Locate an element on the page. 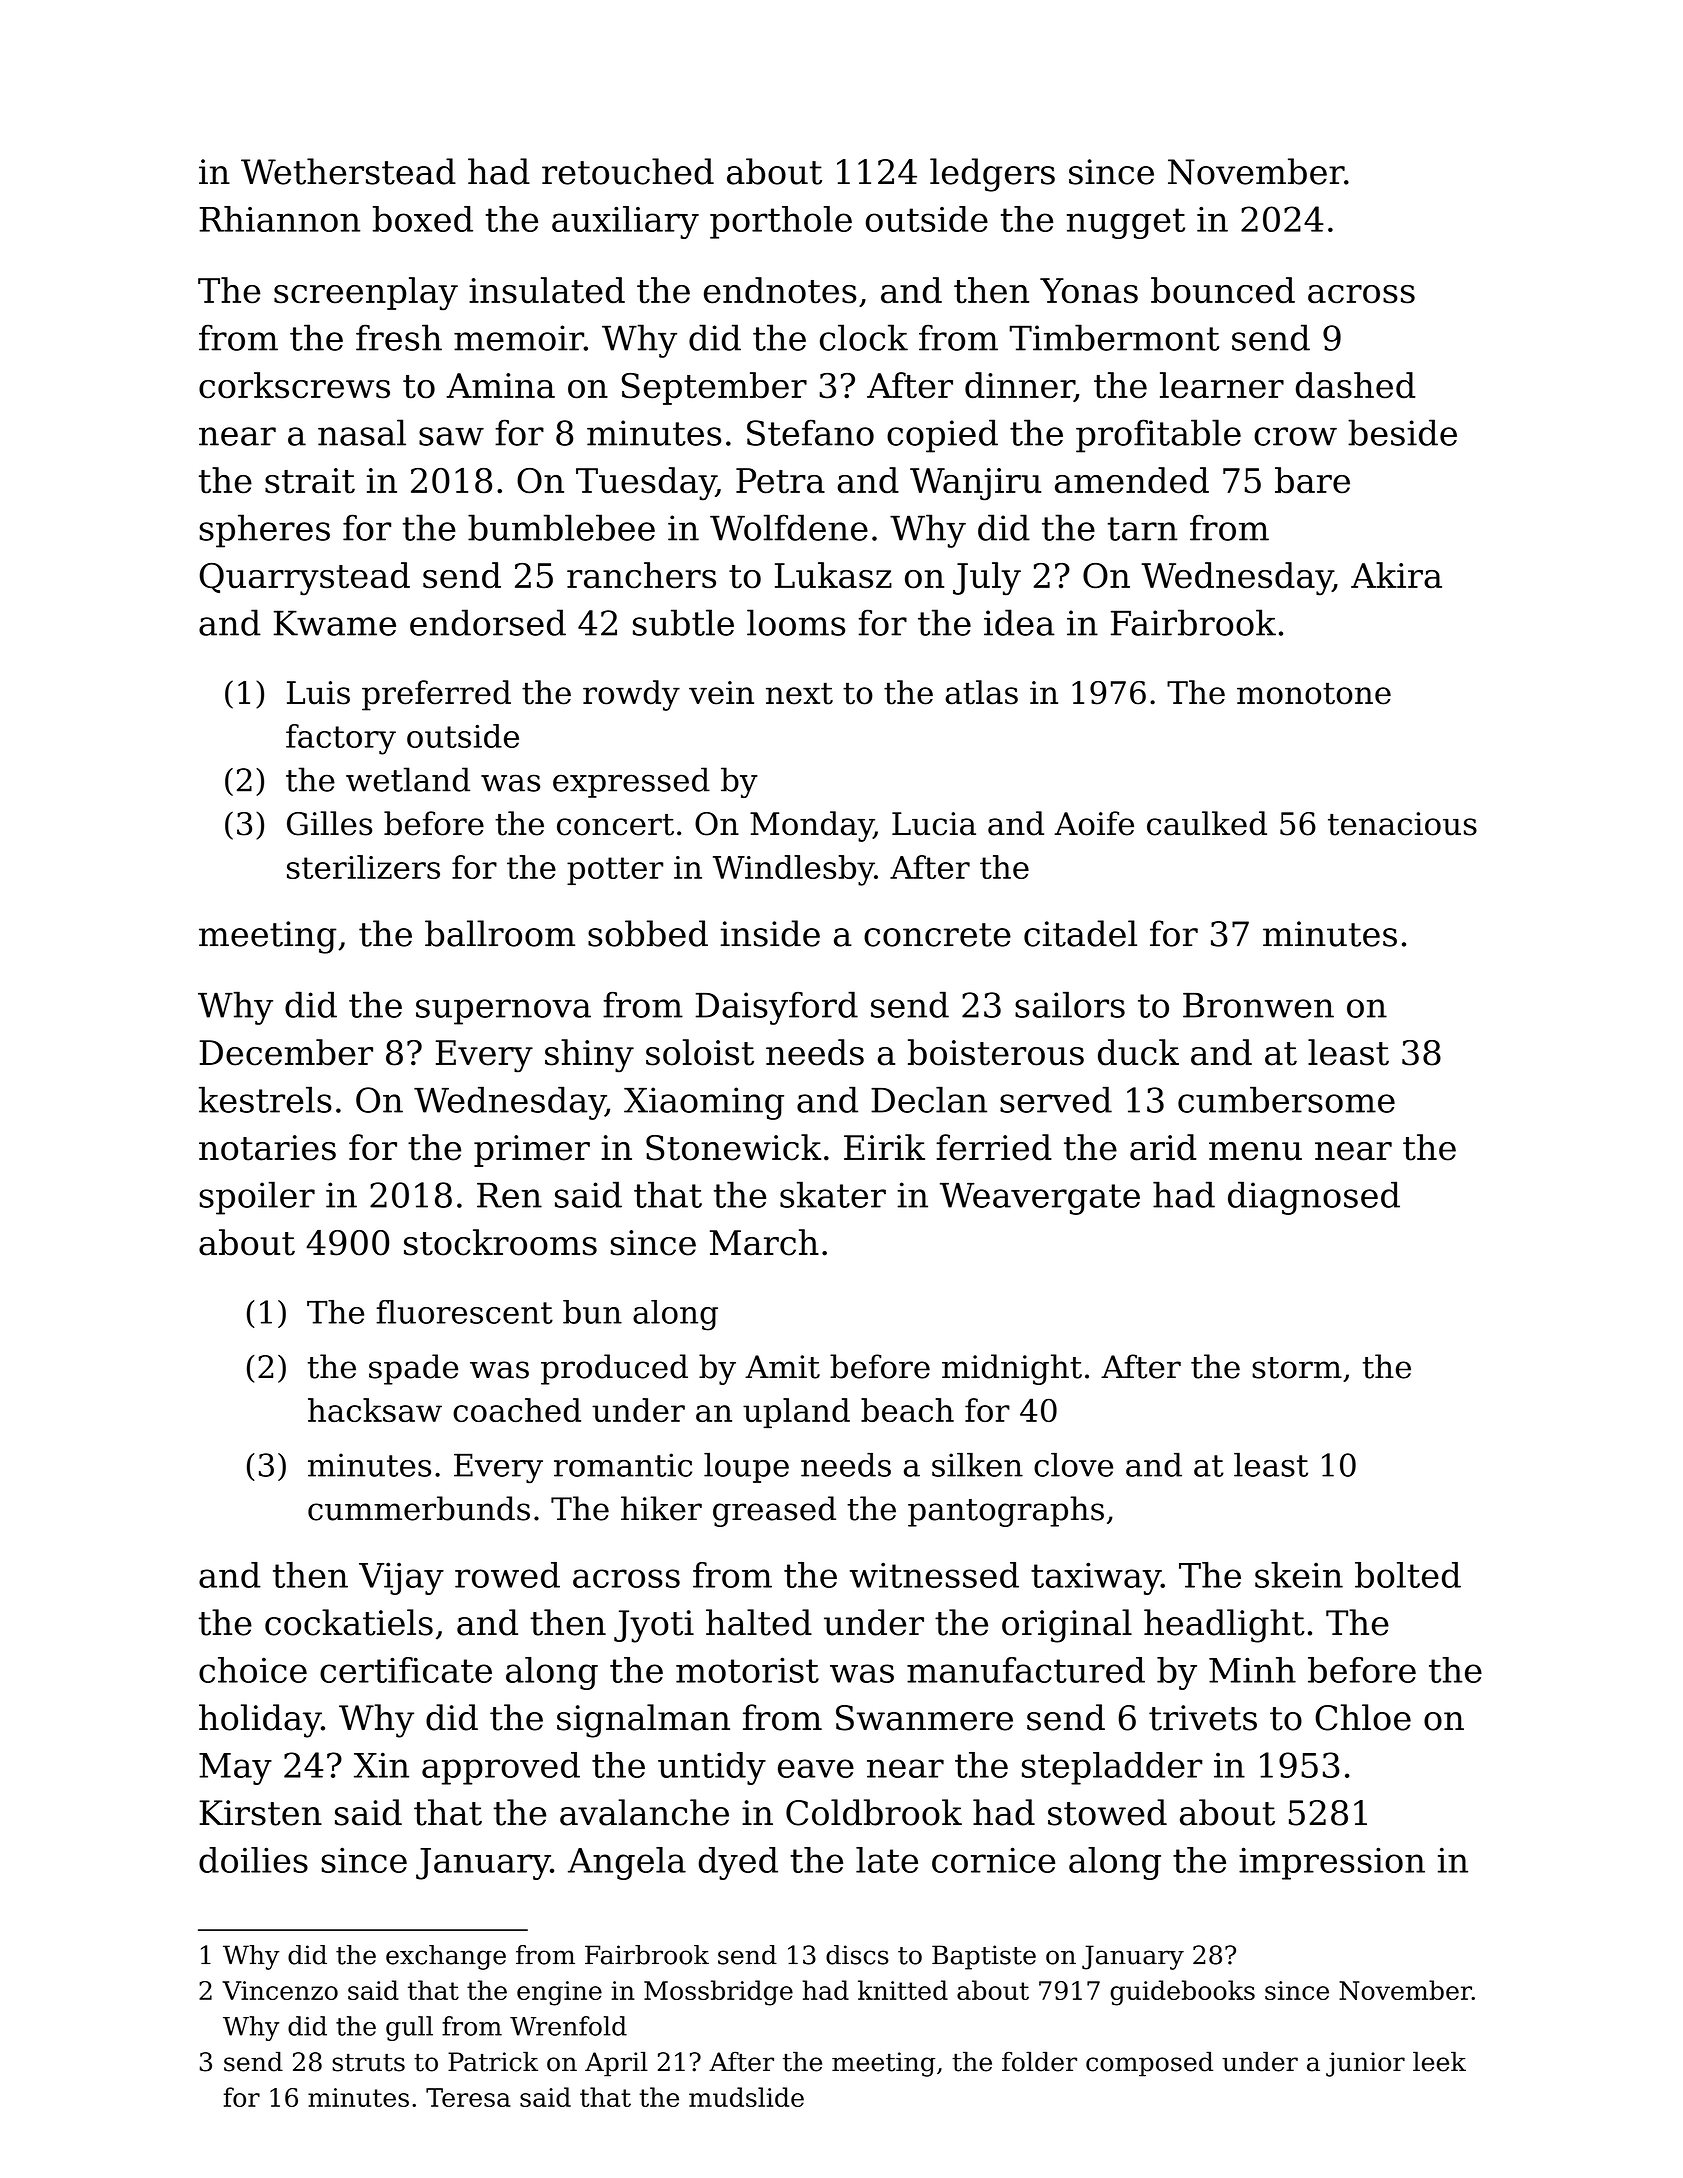 This document has width=1683, height=2178. Petra is located at coordinates (780, 481).
